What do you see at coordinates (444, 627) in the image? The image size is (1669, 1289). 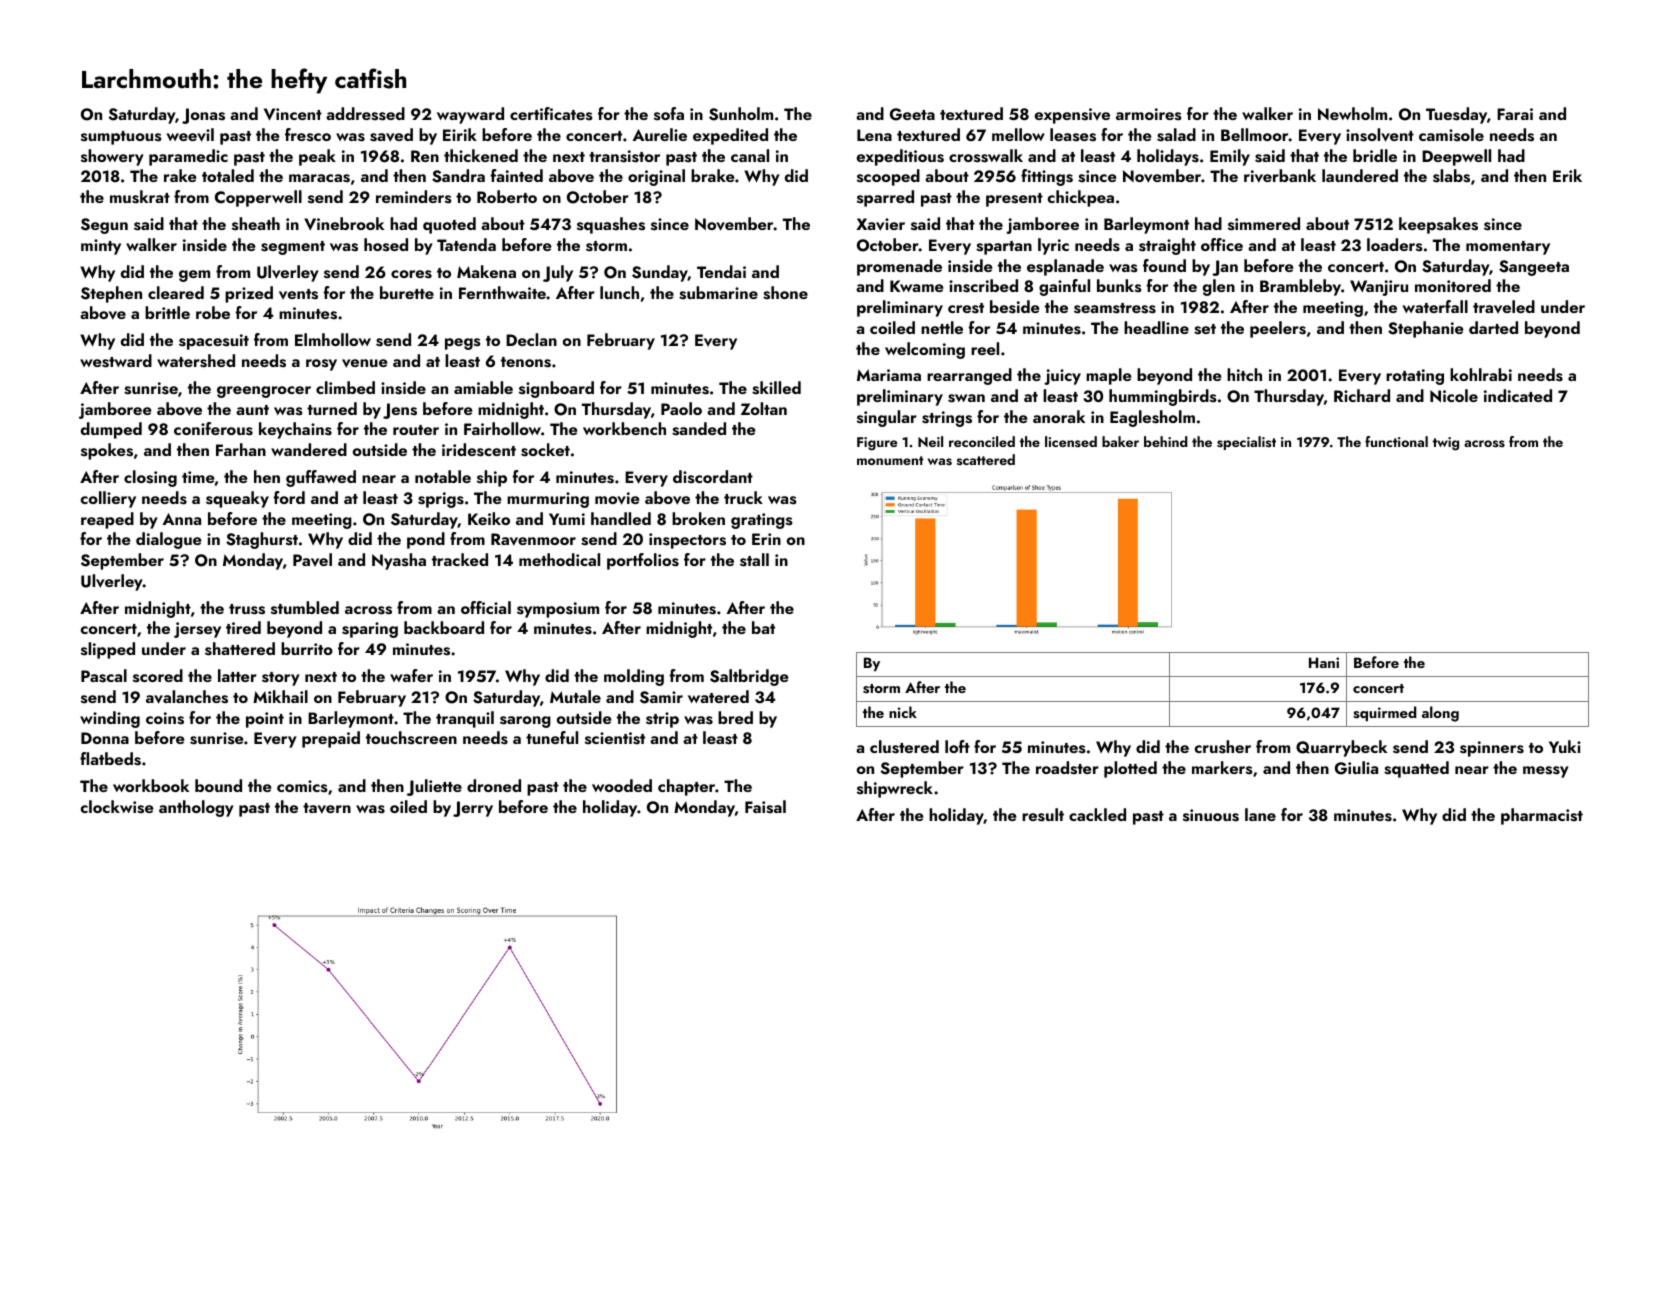 I see `backboard` at bounding box center [444, 627].
